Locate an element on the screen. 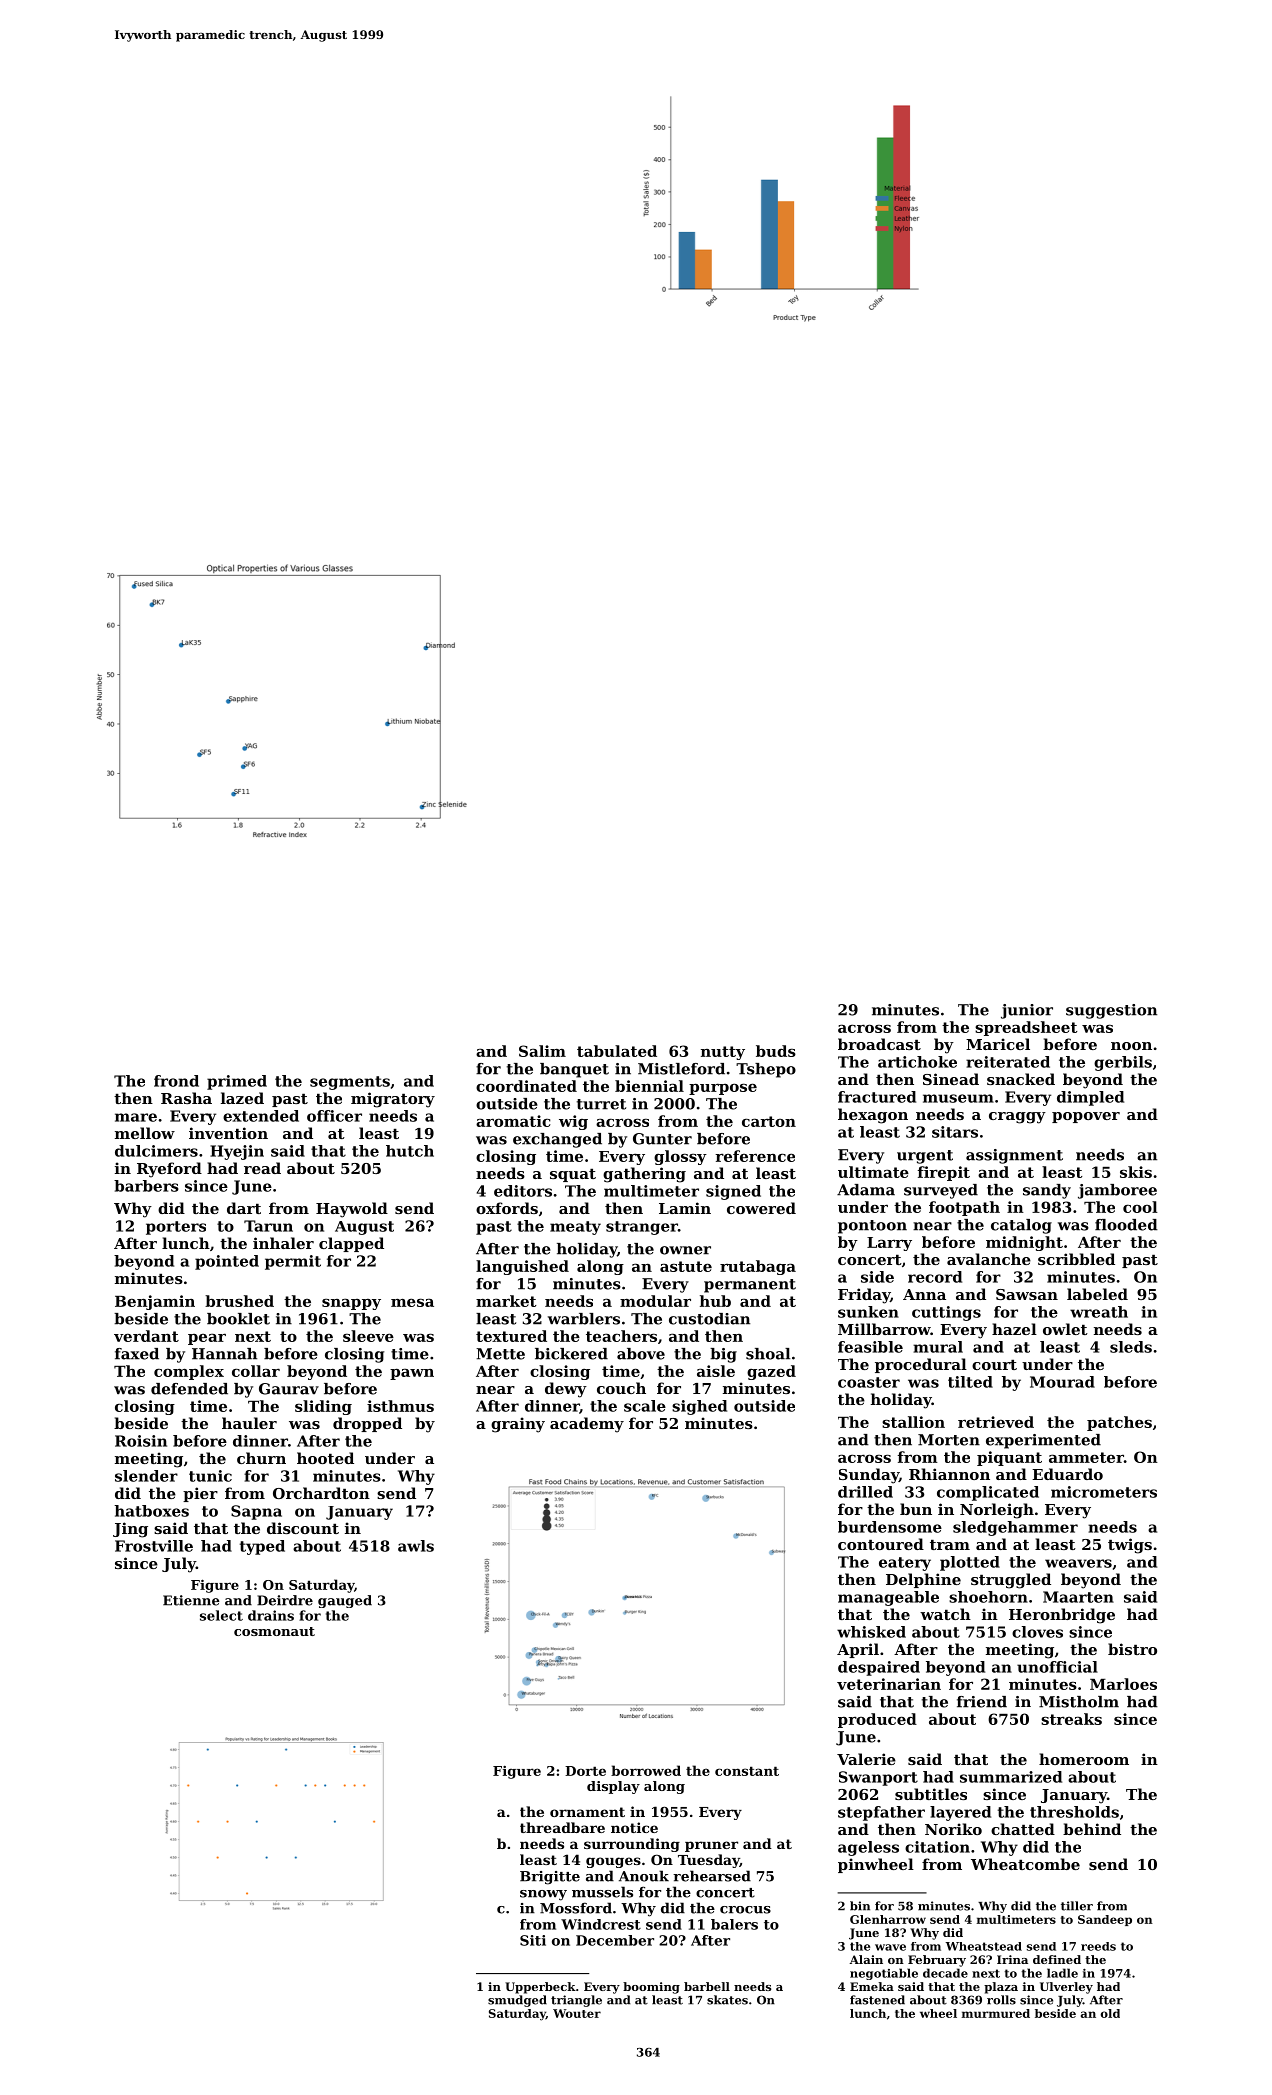 Image resolution: width=1272 pixels, height=2095 pixels. tabulated is located at coordinates (617, 1051).
